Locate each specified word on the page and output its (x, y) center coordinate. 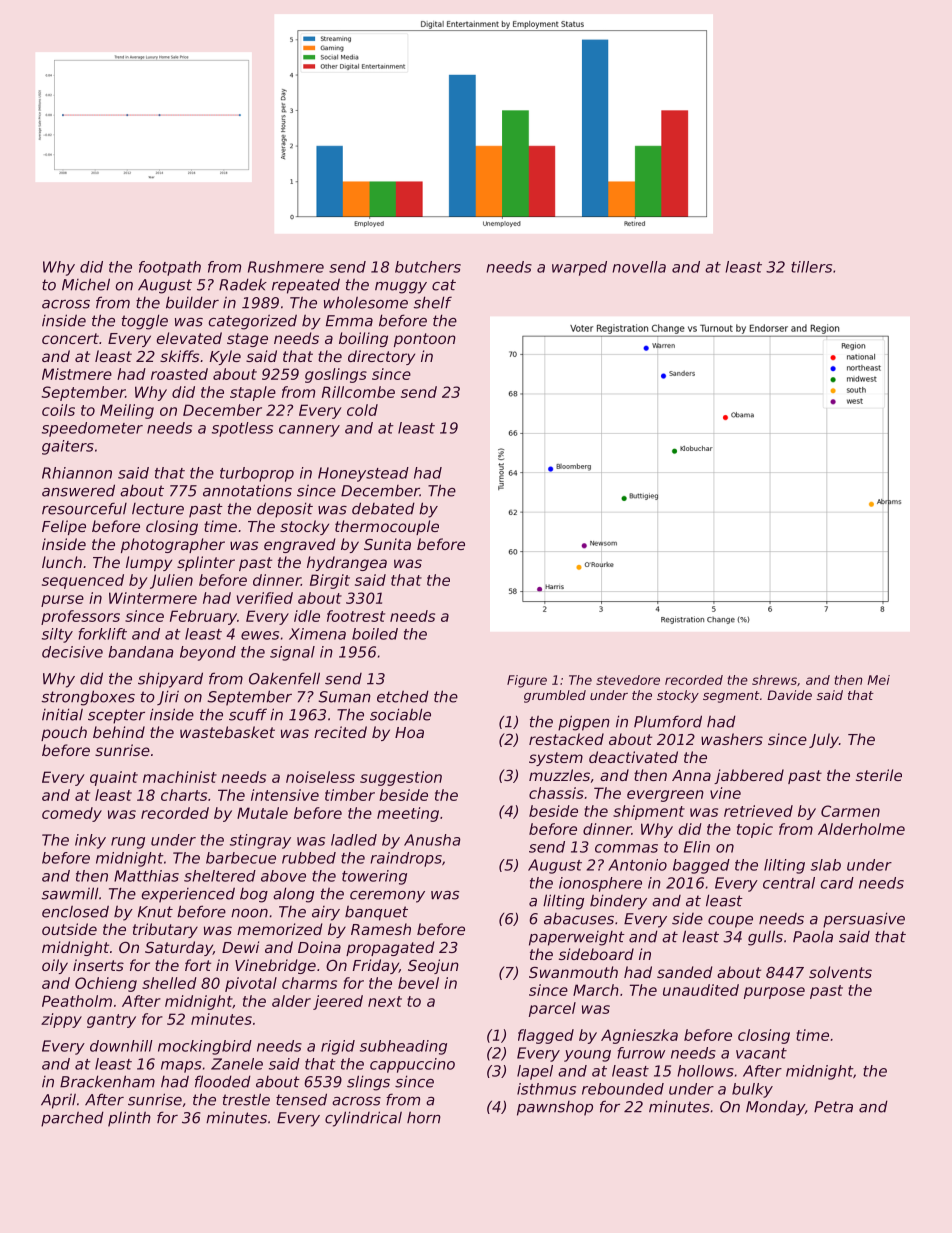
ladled (354, 840)
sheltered (220, 876)
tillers (811, 267)
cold (362, 410)
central (789, 883)
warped (579, 268)
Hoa (409, 732)
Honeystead (363, 474)
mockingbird (205, 1047)
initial (62, 714)
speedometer (92, 429)
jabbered (749, 776)
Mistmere (77, 374)
